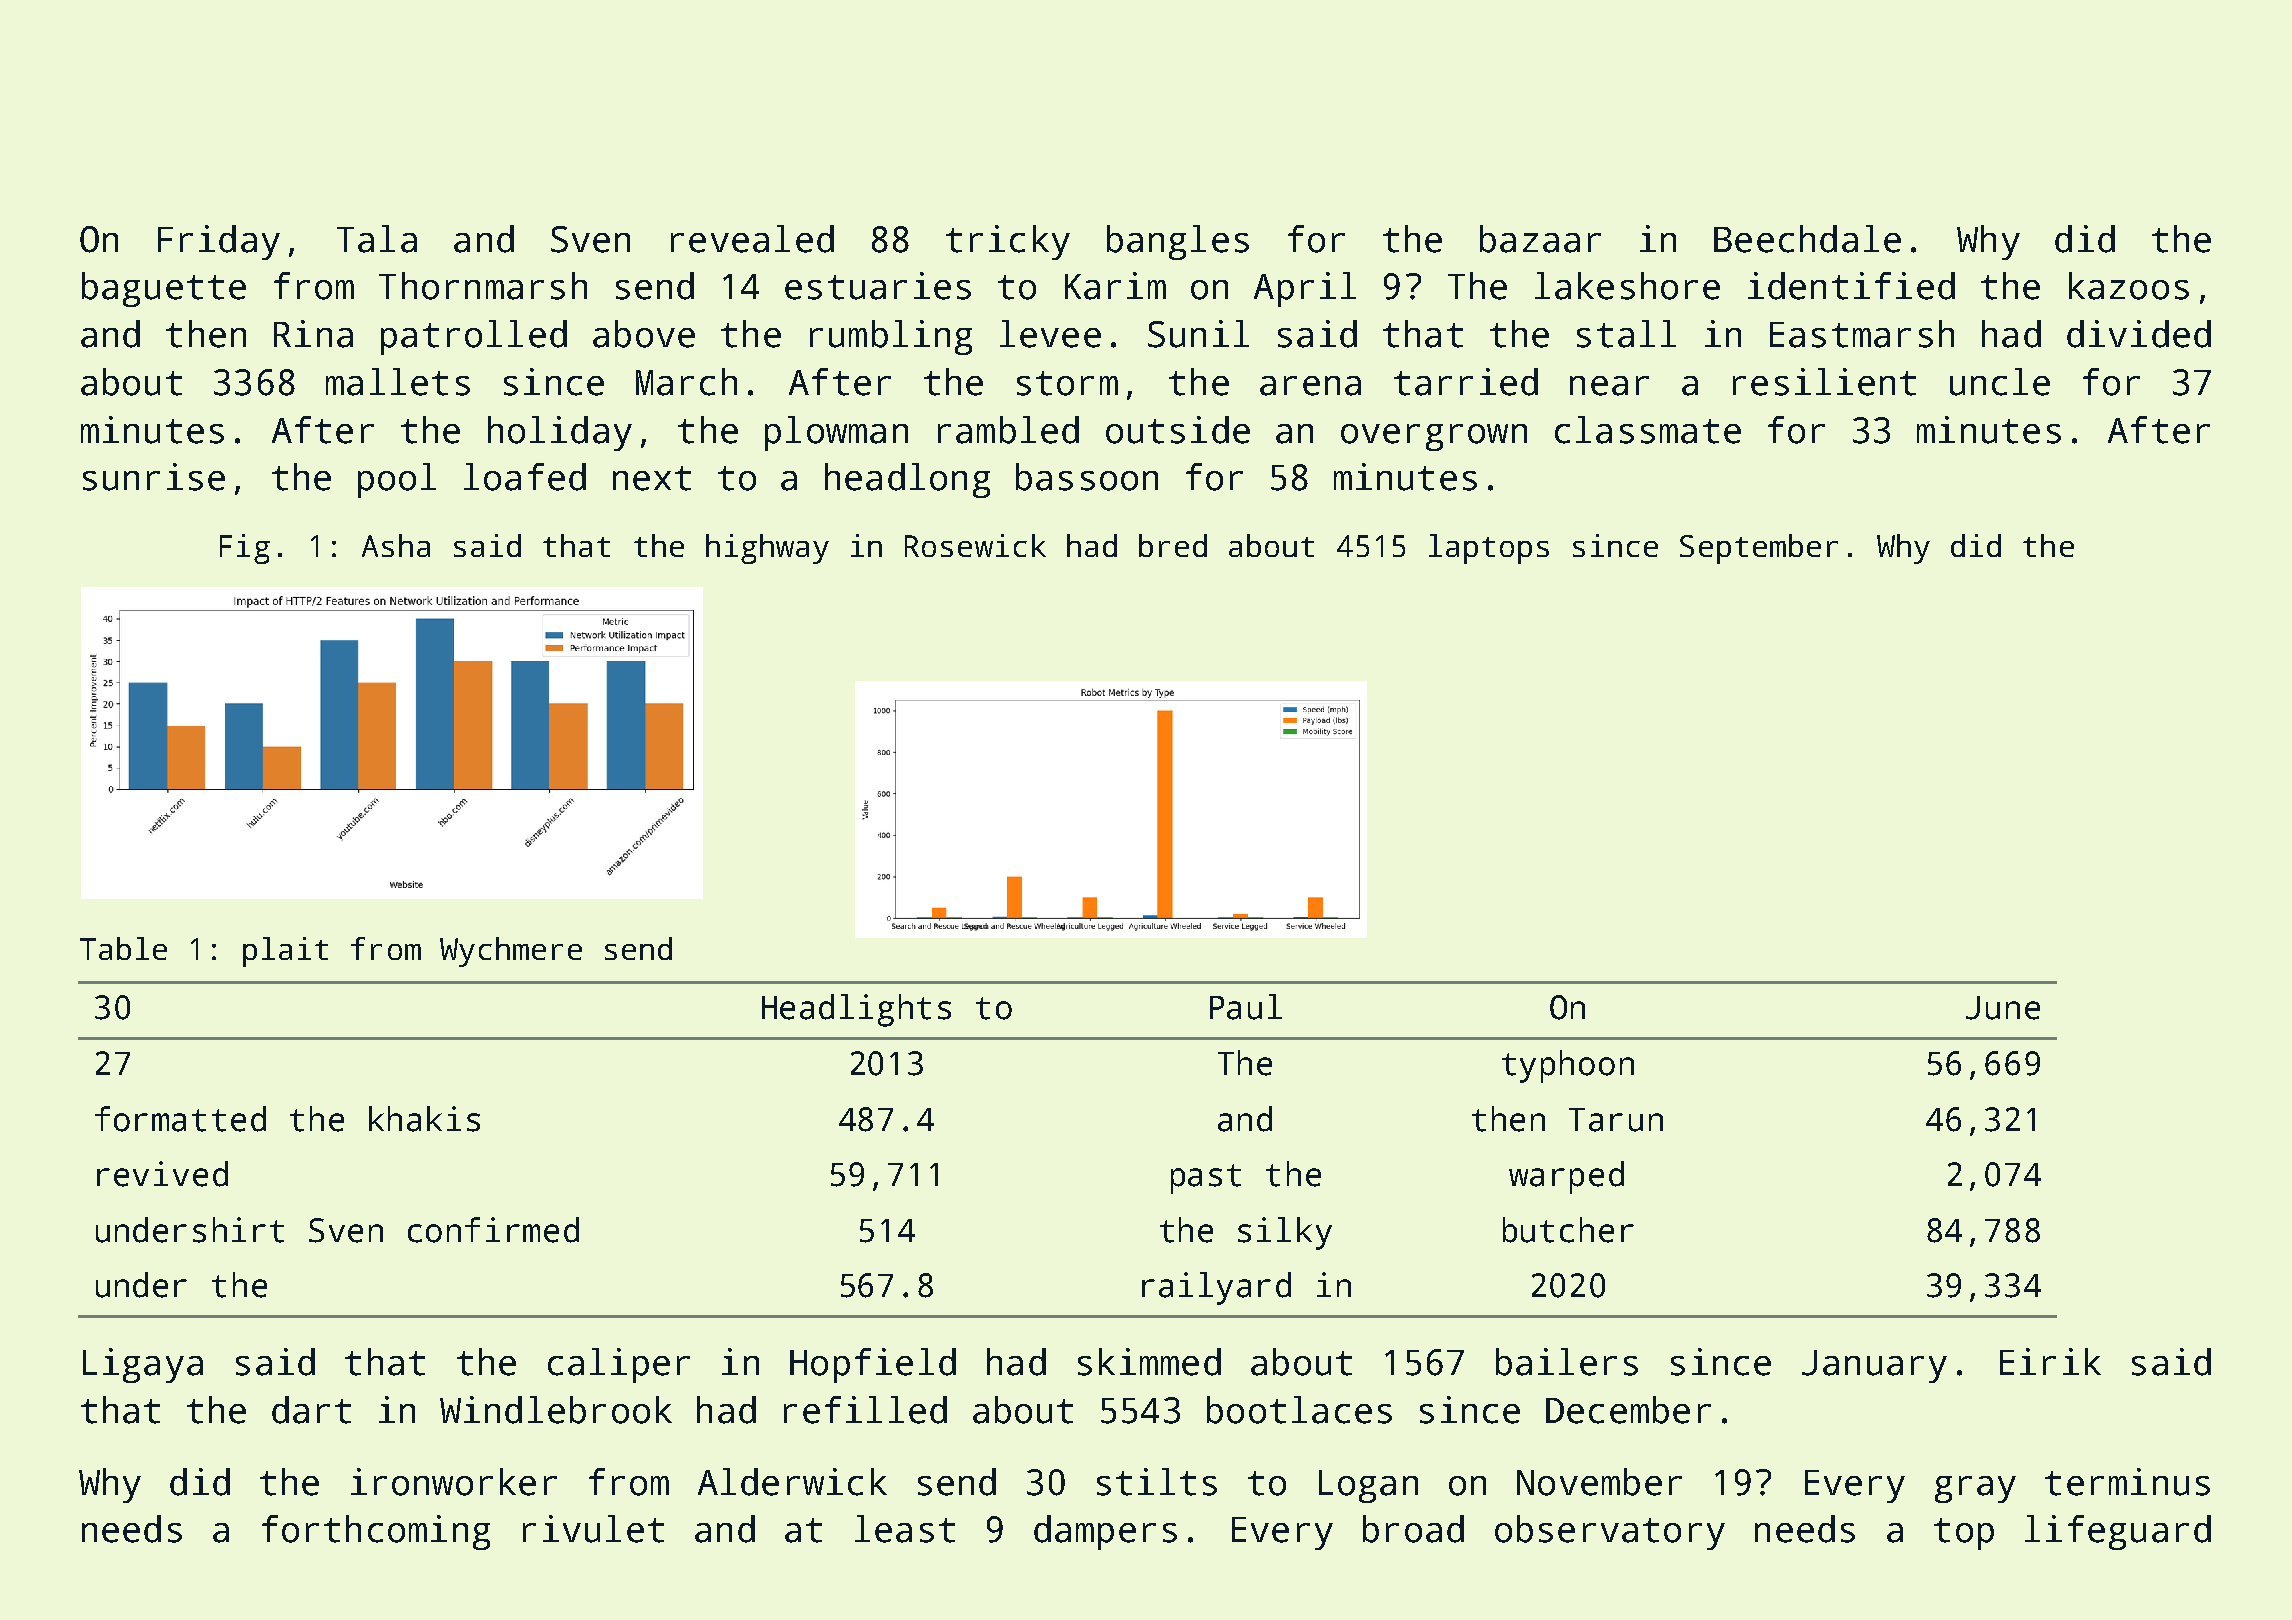  What do you see at coordinates (511, 952) in the screenshot?
I see `Wychmere` at bounding box center [511, 952].
